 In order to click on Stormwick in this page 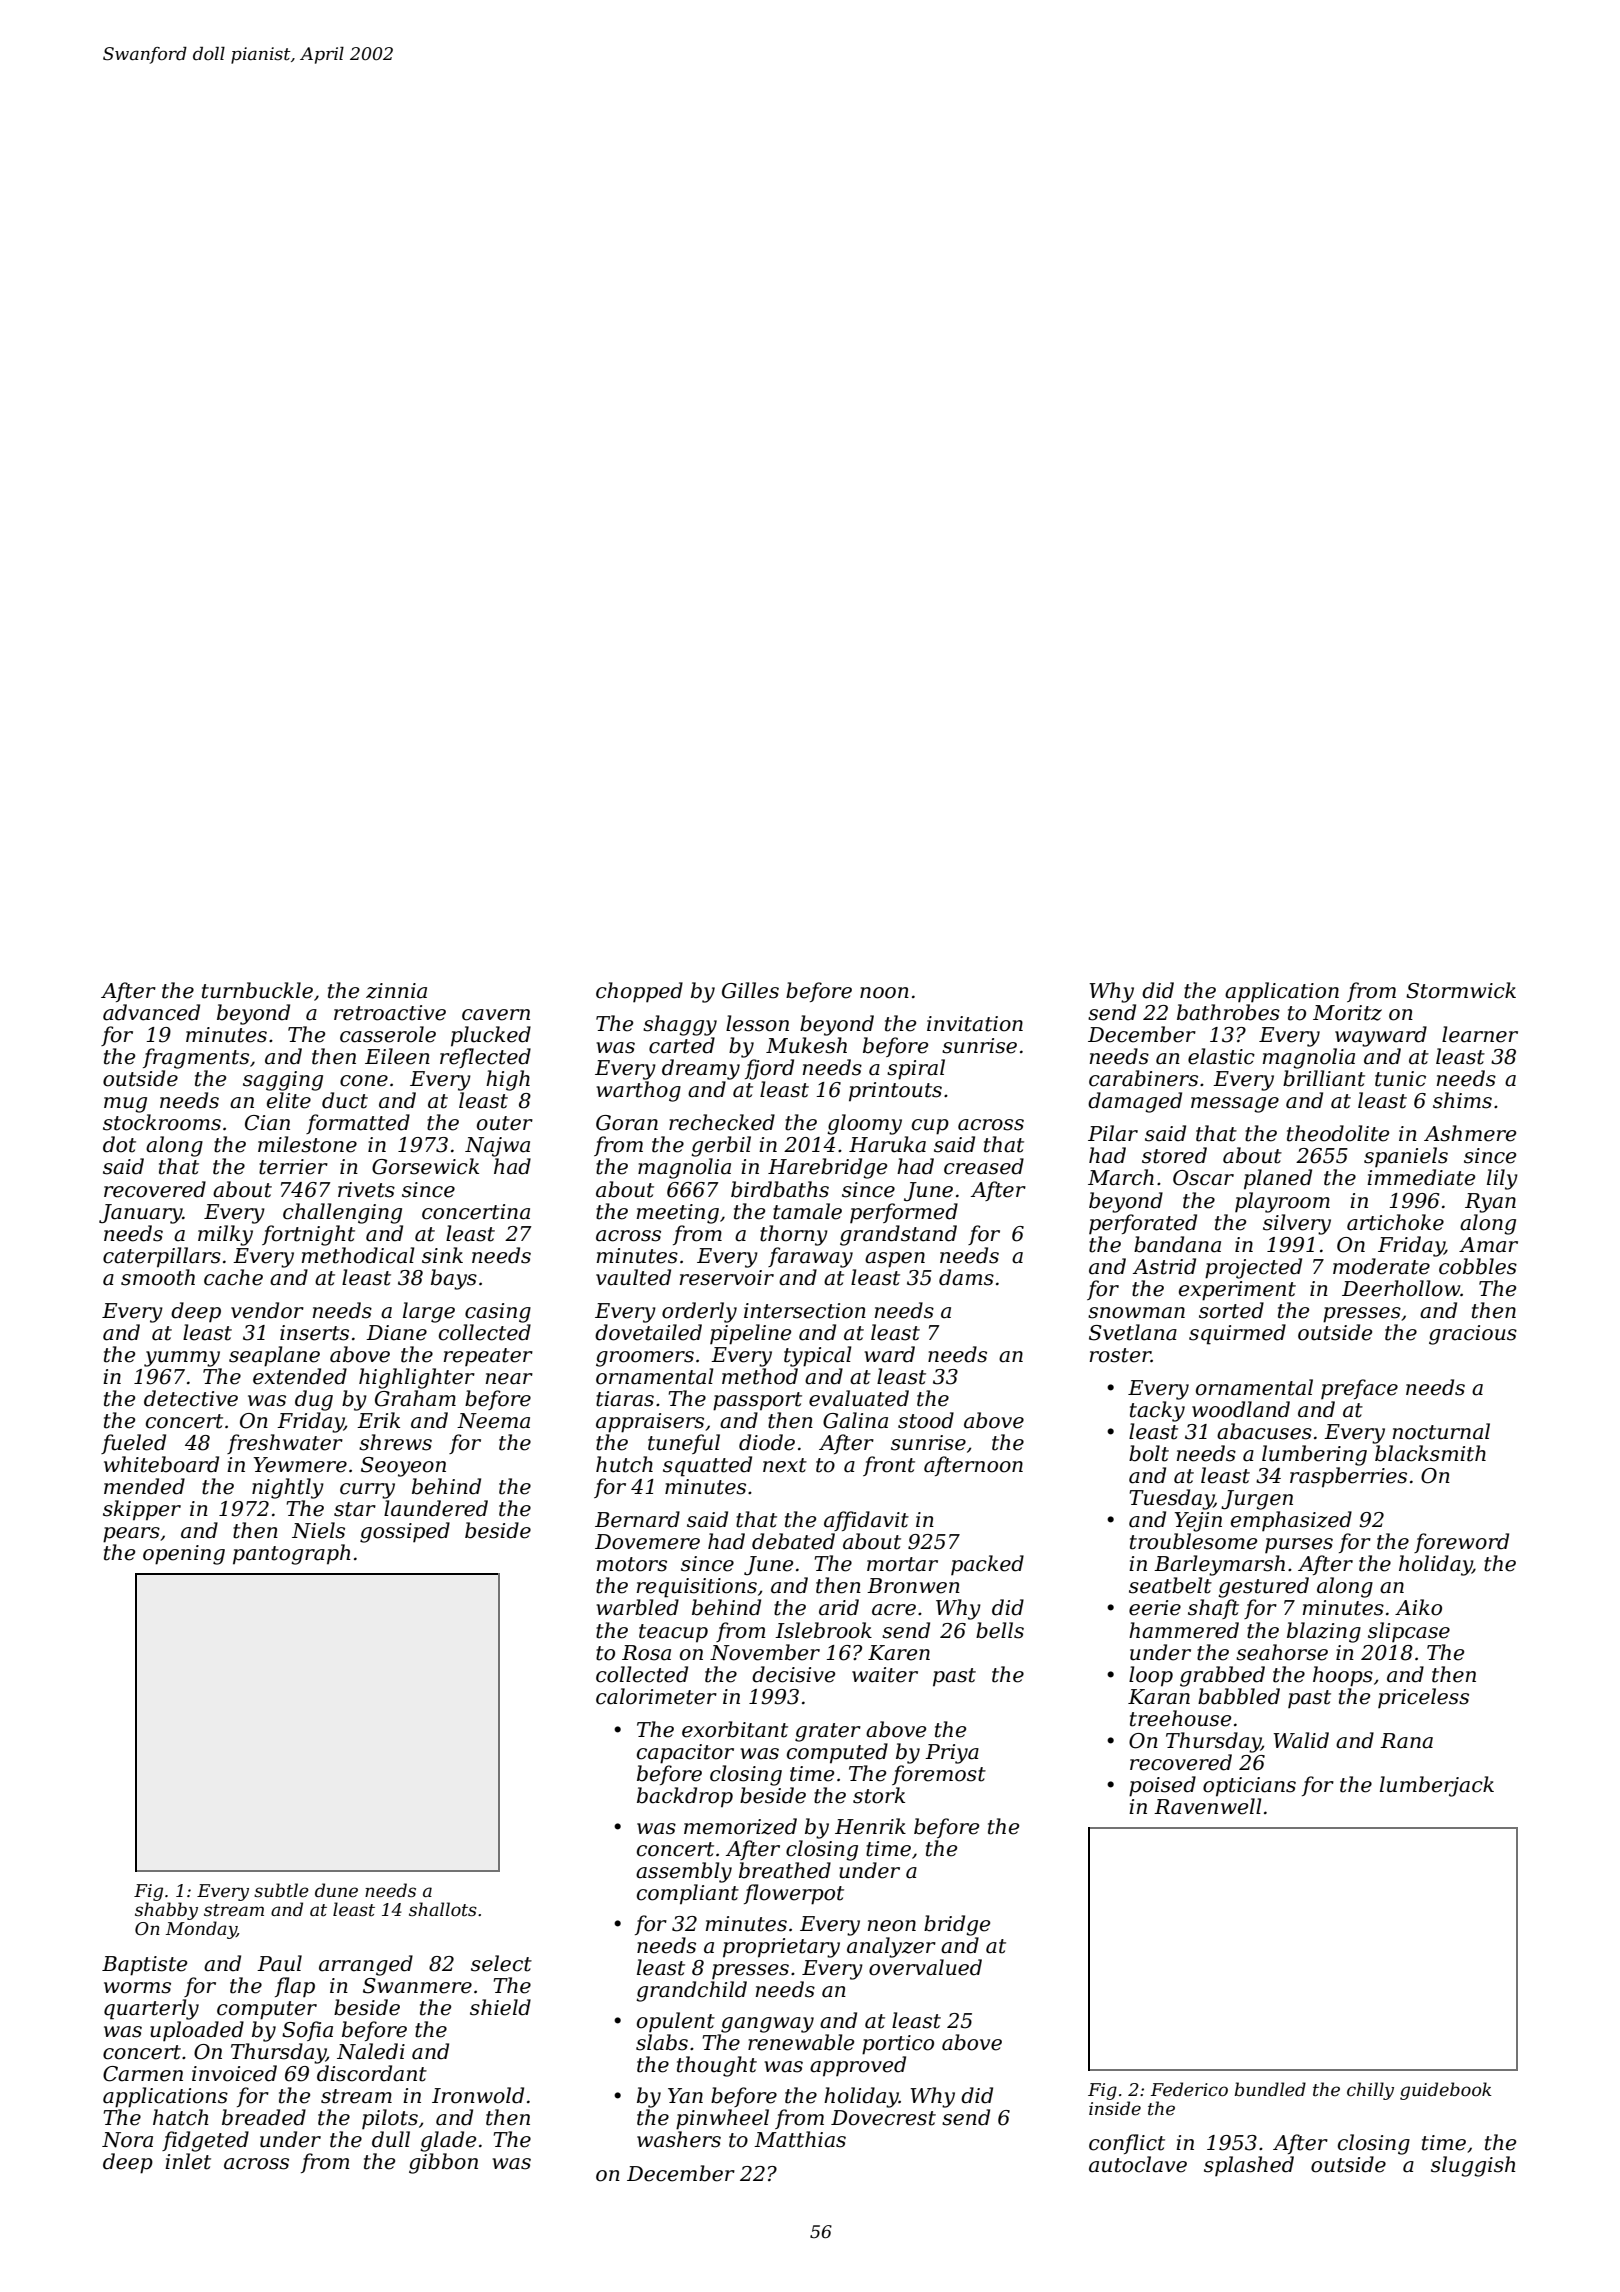, I will do `click(1461, 990)`.
